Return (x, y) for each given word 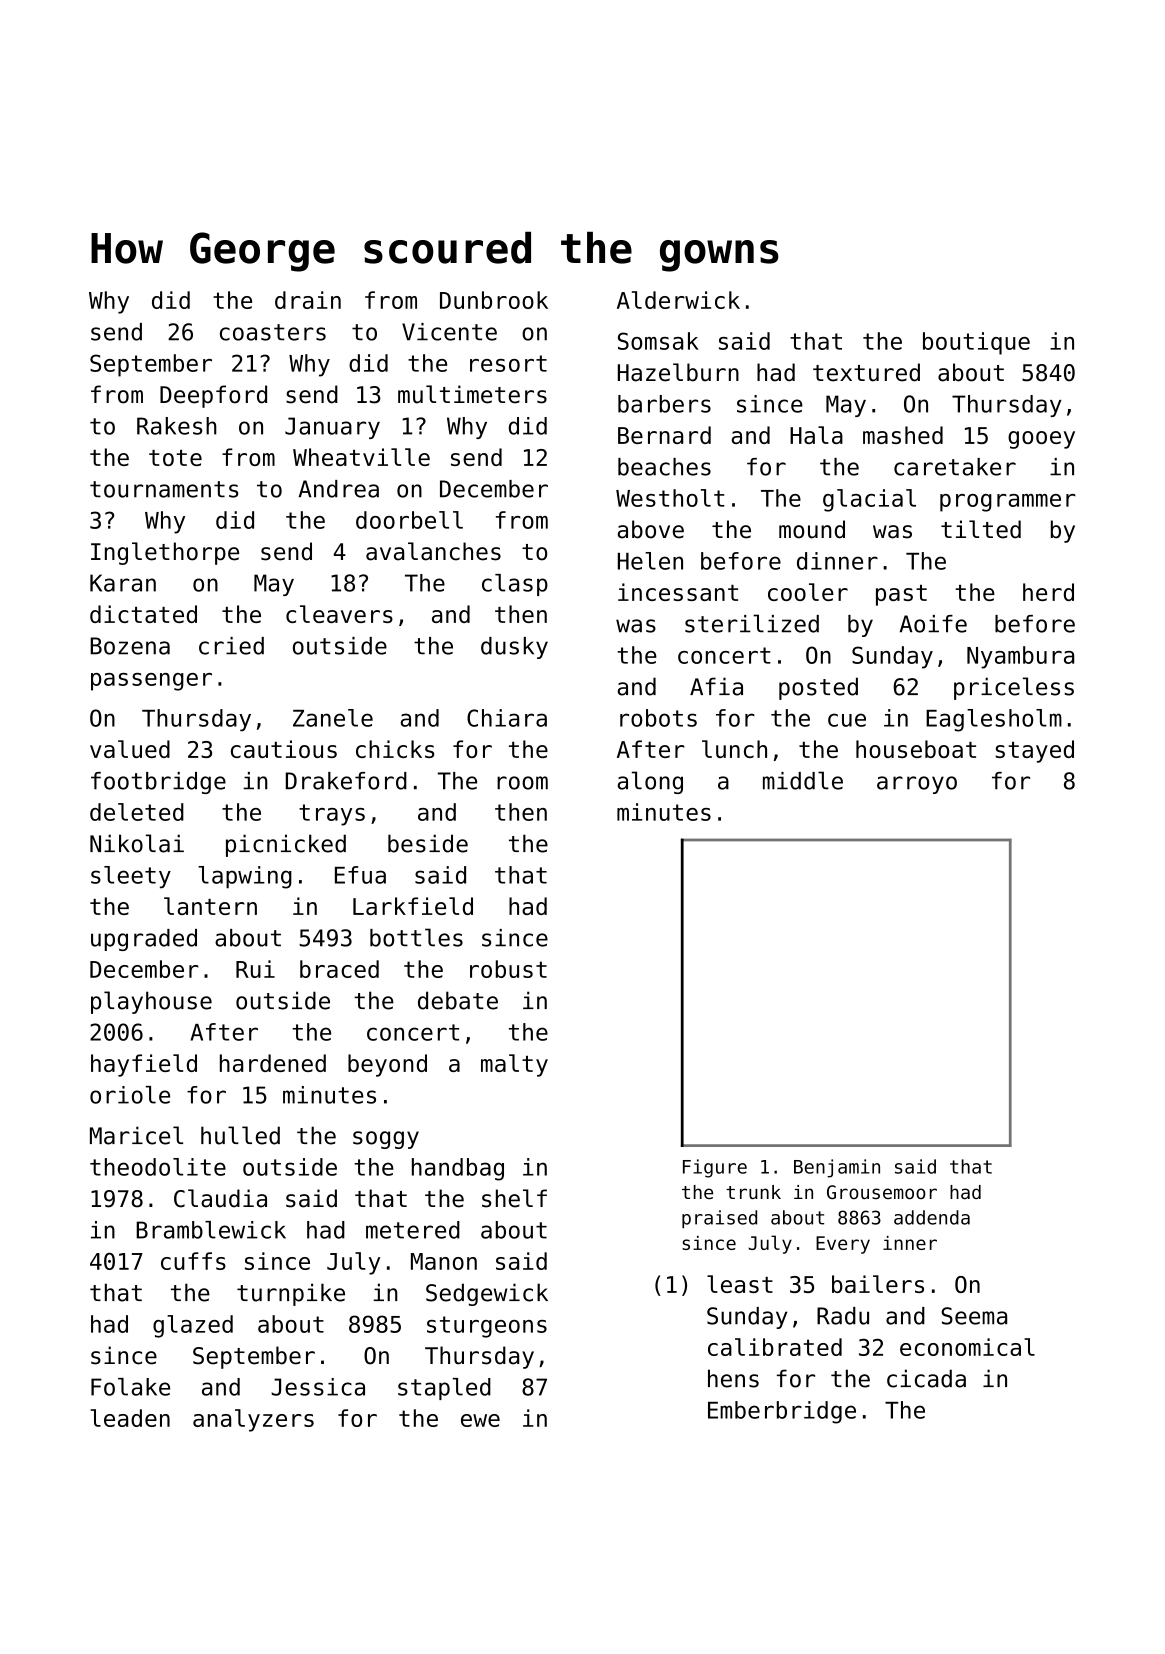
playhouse (151, 1002)
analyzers (253, 1420)
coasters (273, 332)
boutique (976, 343)
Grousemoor (882, 1192)
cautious (284, 749)
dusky (514, 648)
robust (508, 969)
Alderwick (678, 300)
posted (818, 688)
